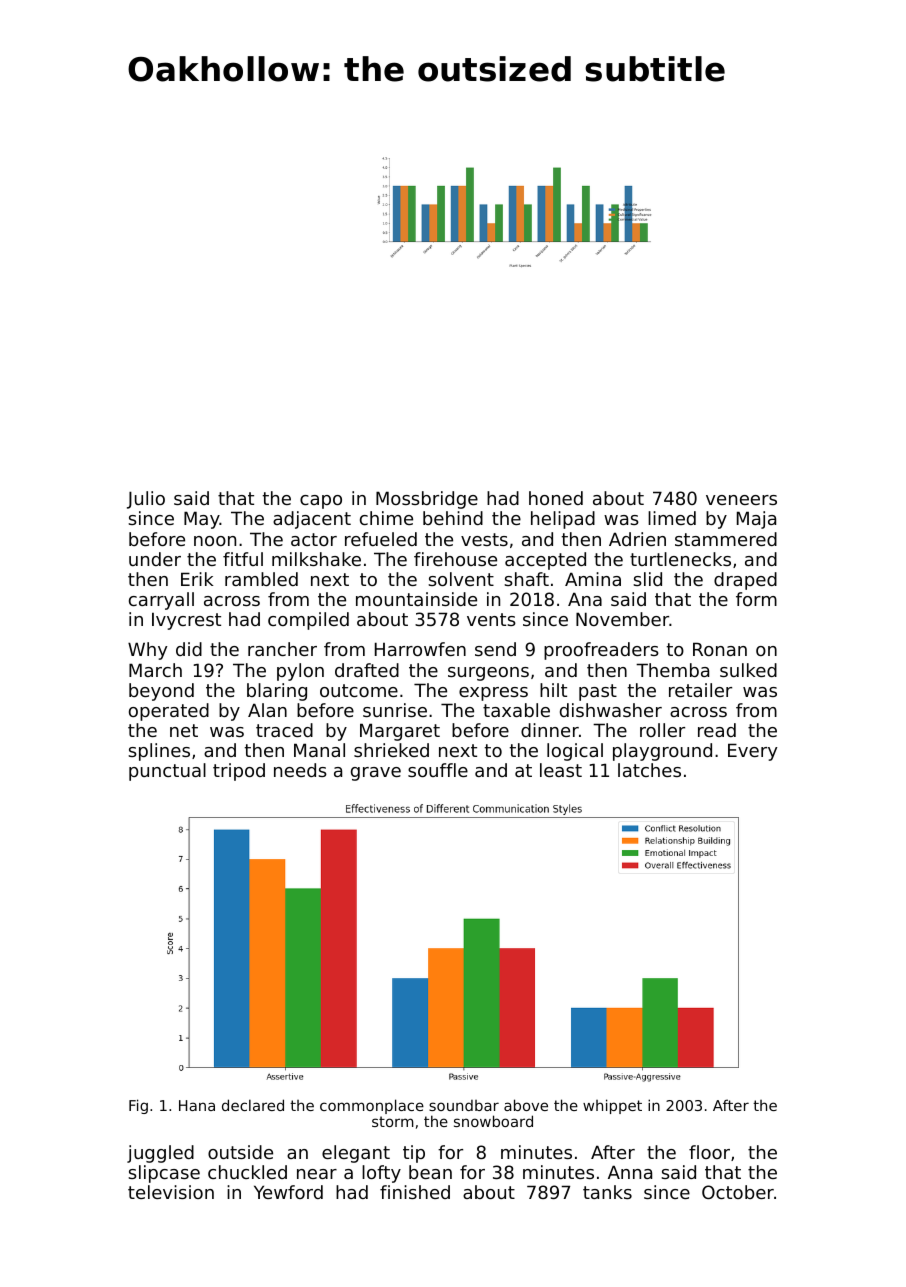  I want to click on punctual, so click(167, 772).
